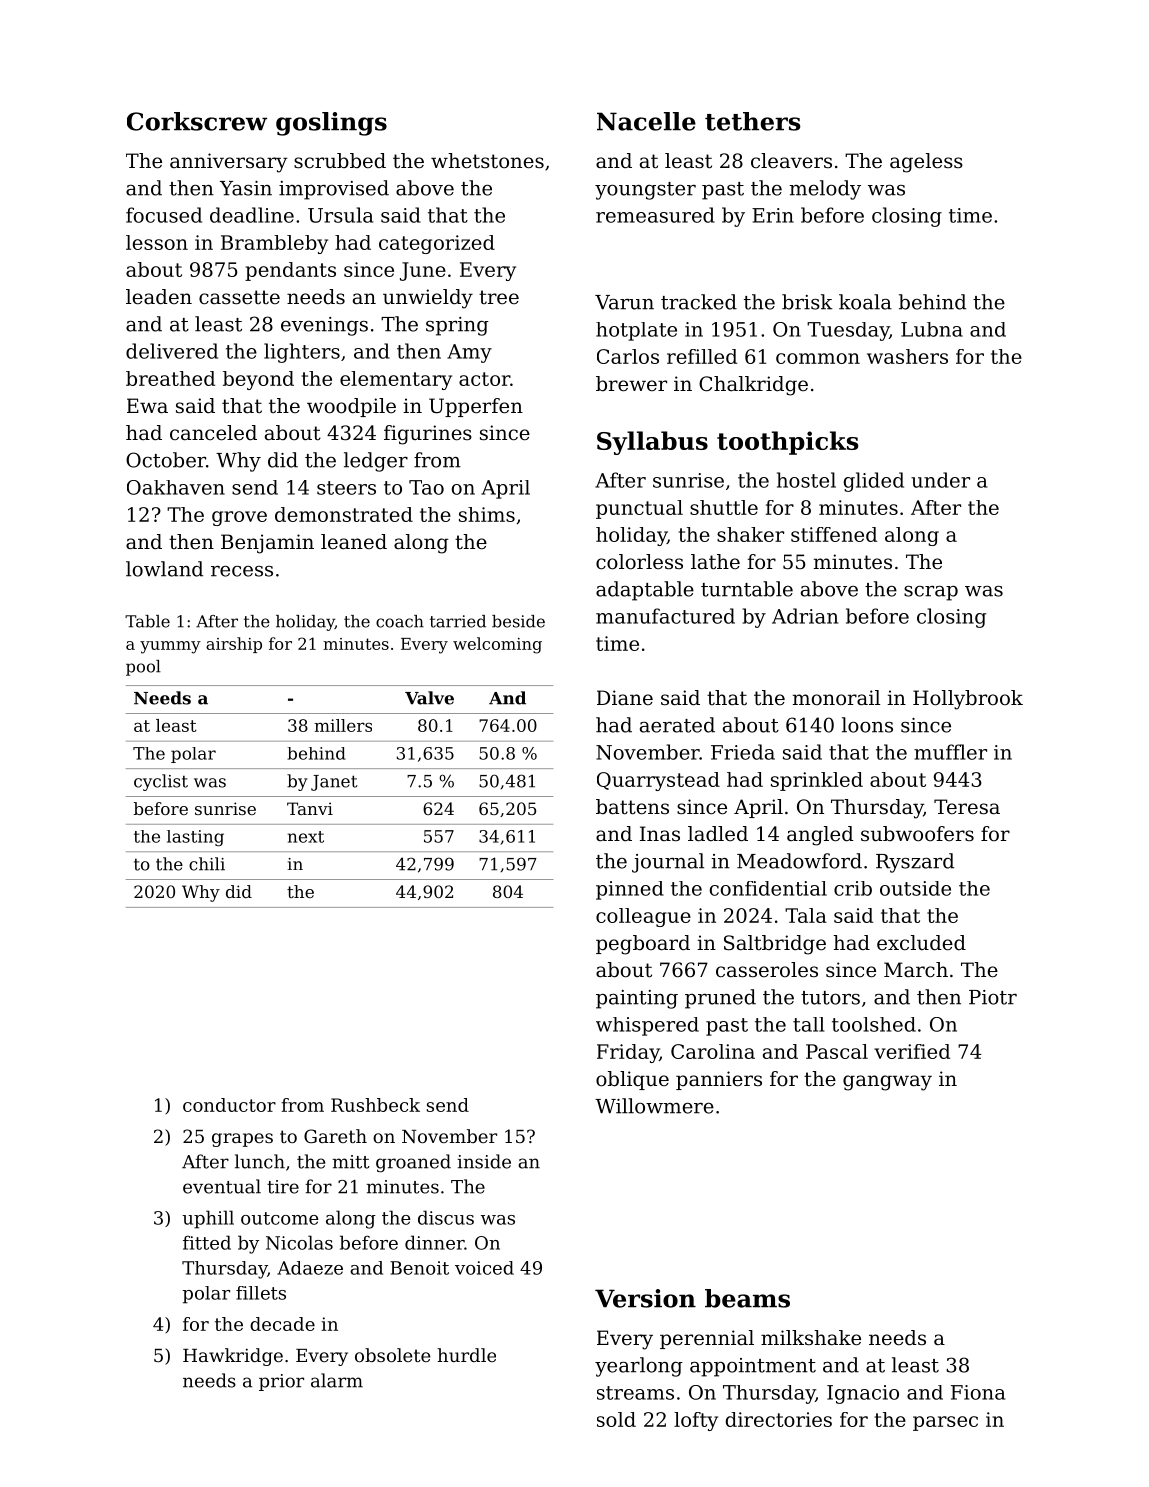 The width and height of the screenshot is (1149, 1487). I want to click on Oakhaven, so click(176, 487).
